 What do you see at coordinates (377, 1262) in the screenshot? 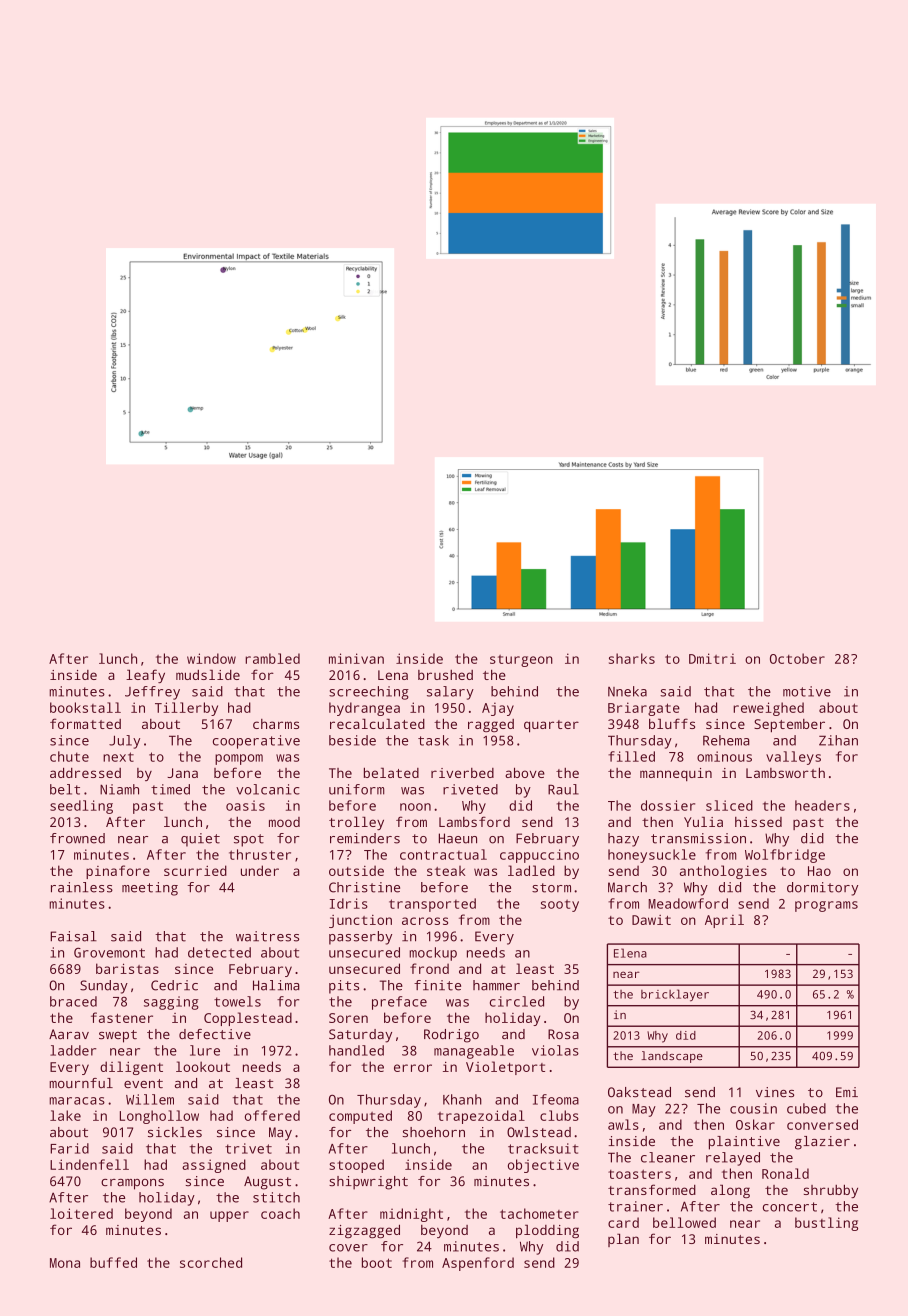
I see `boot` at bounding box center [377, 1262].
